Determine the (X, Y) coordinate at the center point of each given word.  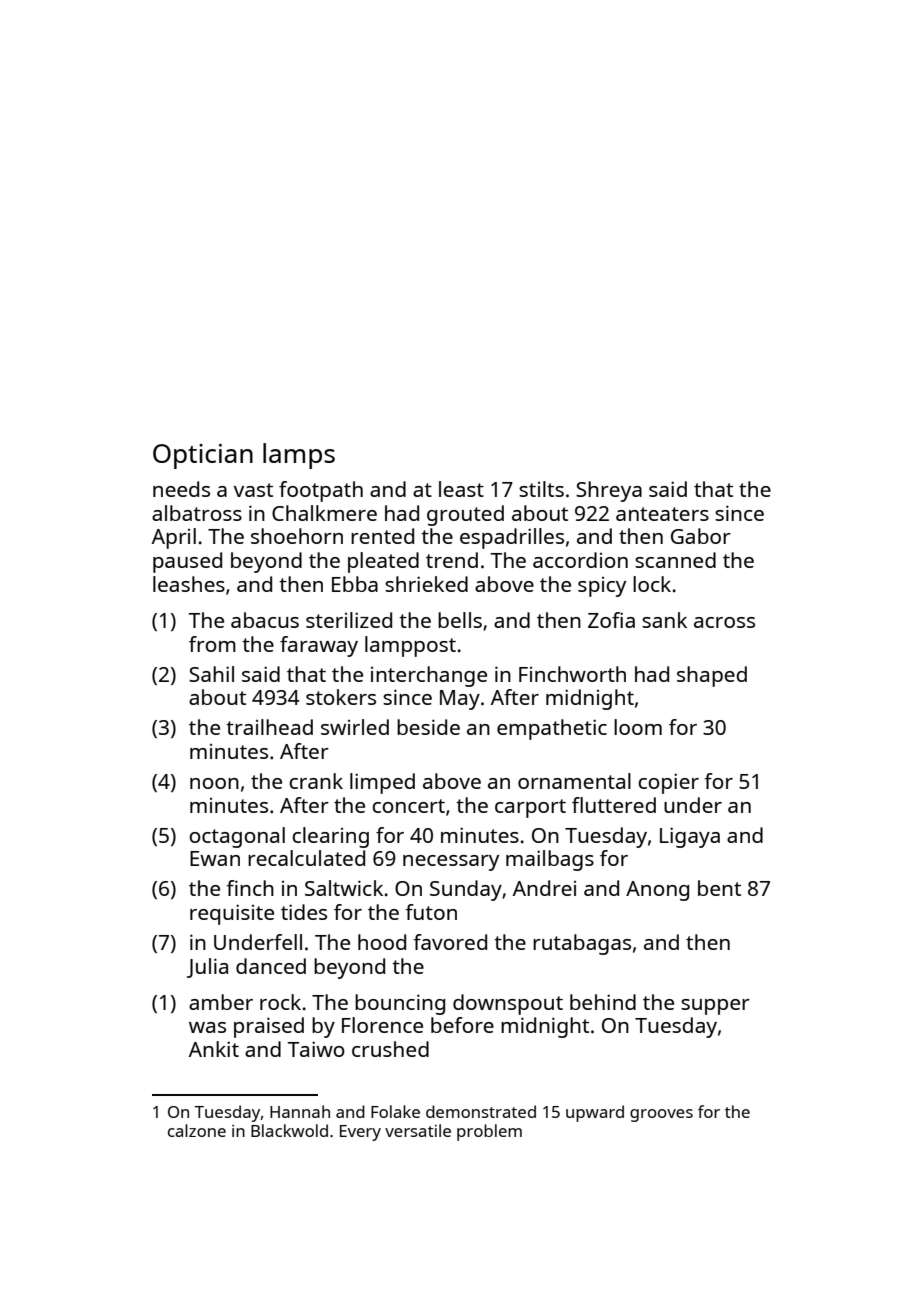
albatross (197, 513)
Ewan (215, 858)
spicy (602, 587)
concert (408, 806)
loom (638, 727)
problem (489, 1132)
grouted (465, 515)
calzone (197, 1130)
